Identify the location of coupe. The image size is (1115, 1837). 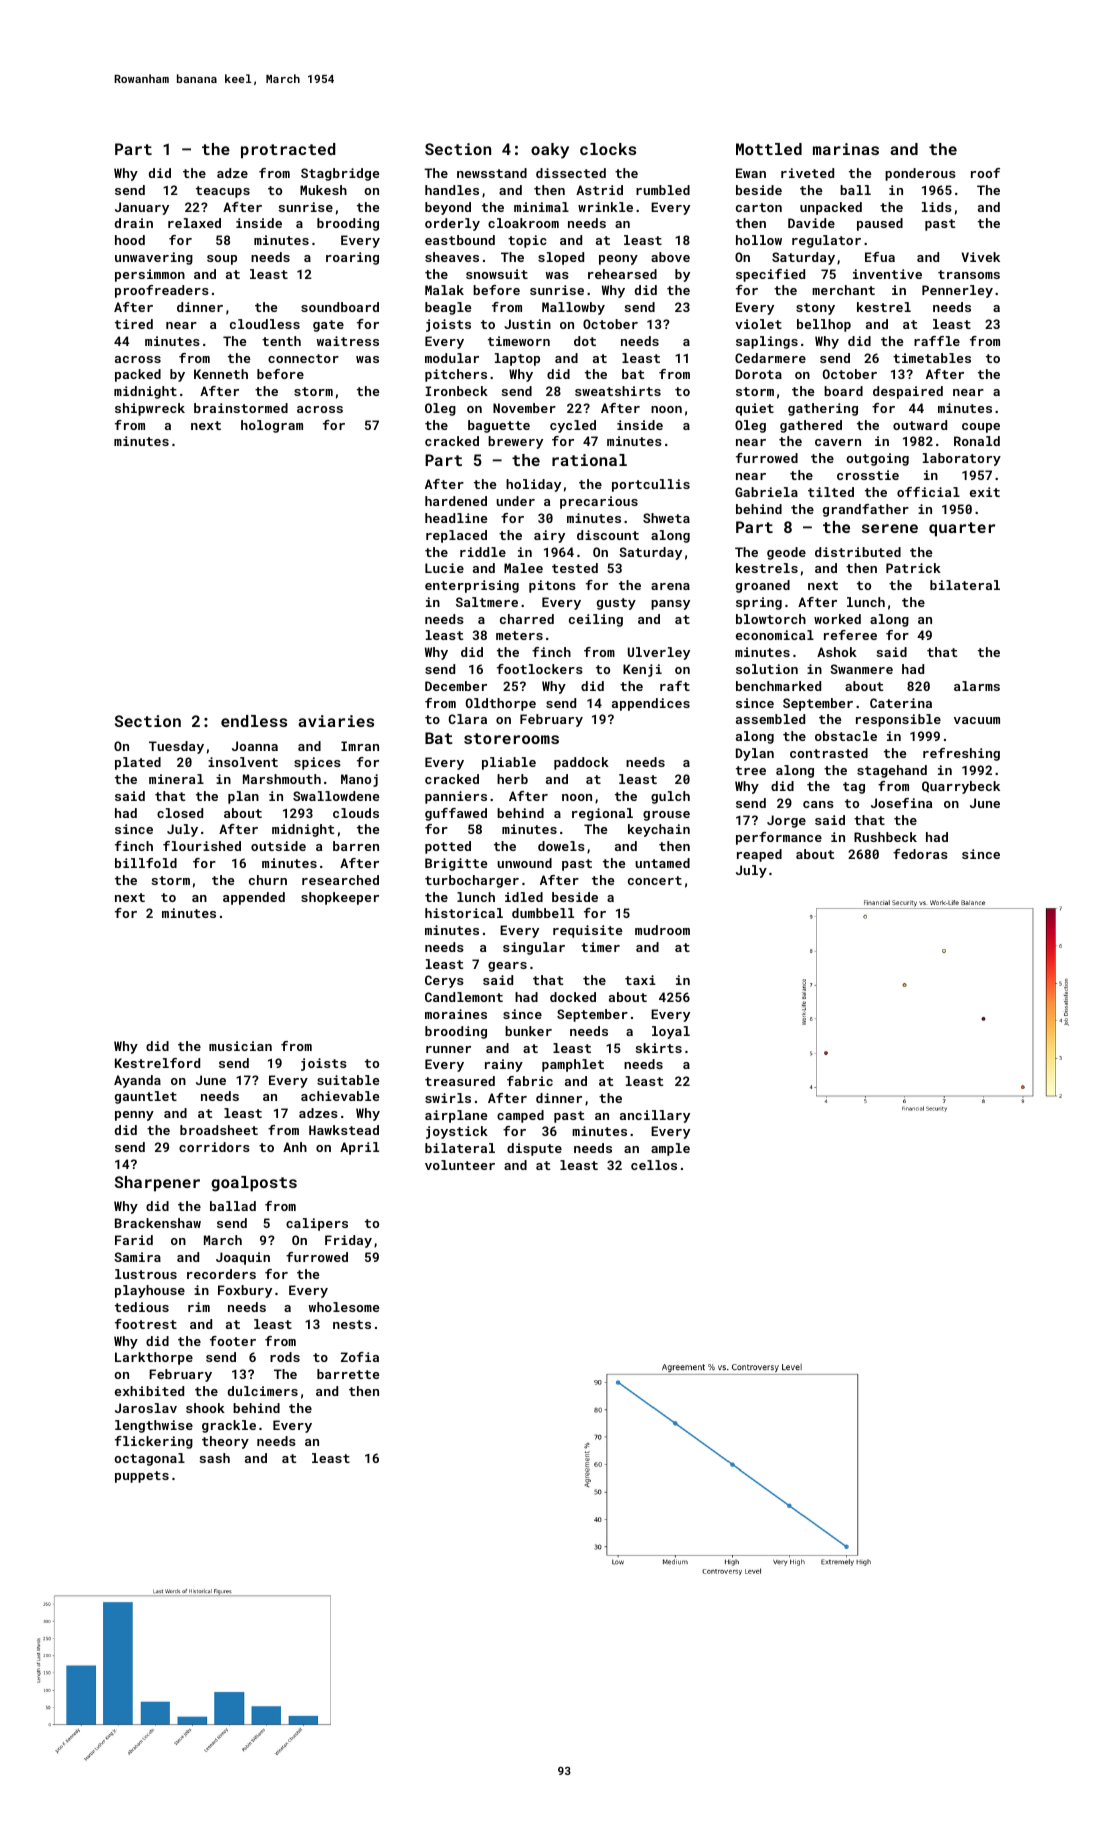
(981, 428).
